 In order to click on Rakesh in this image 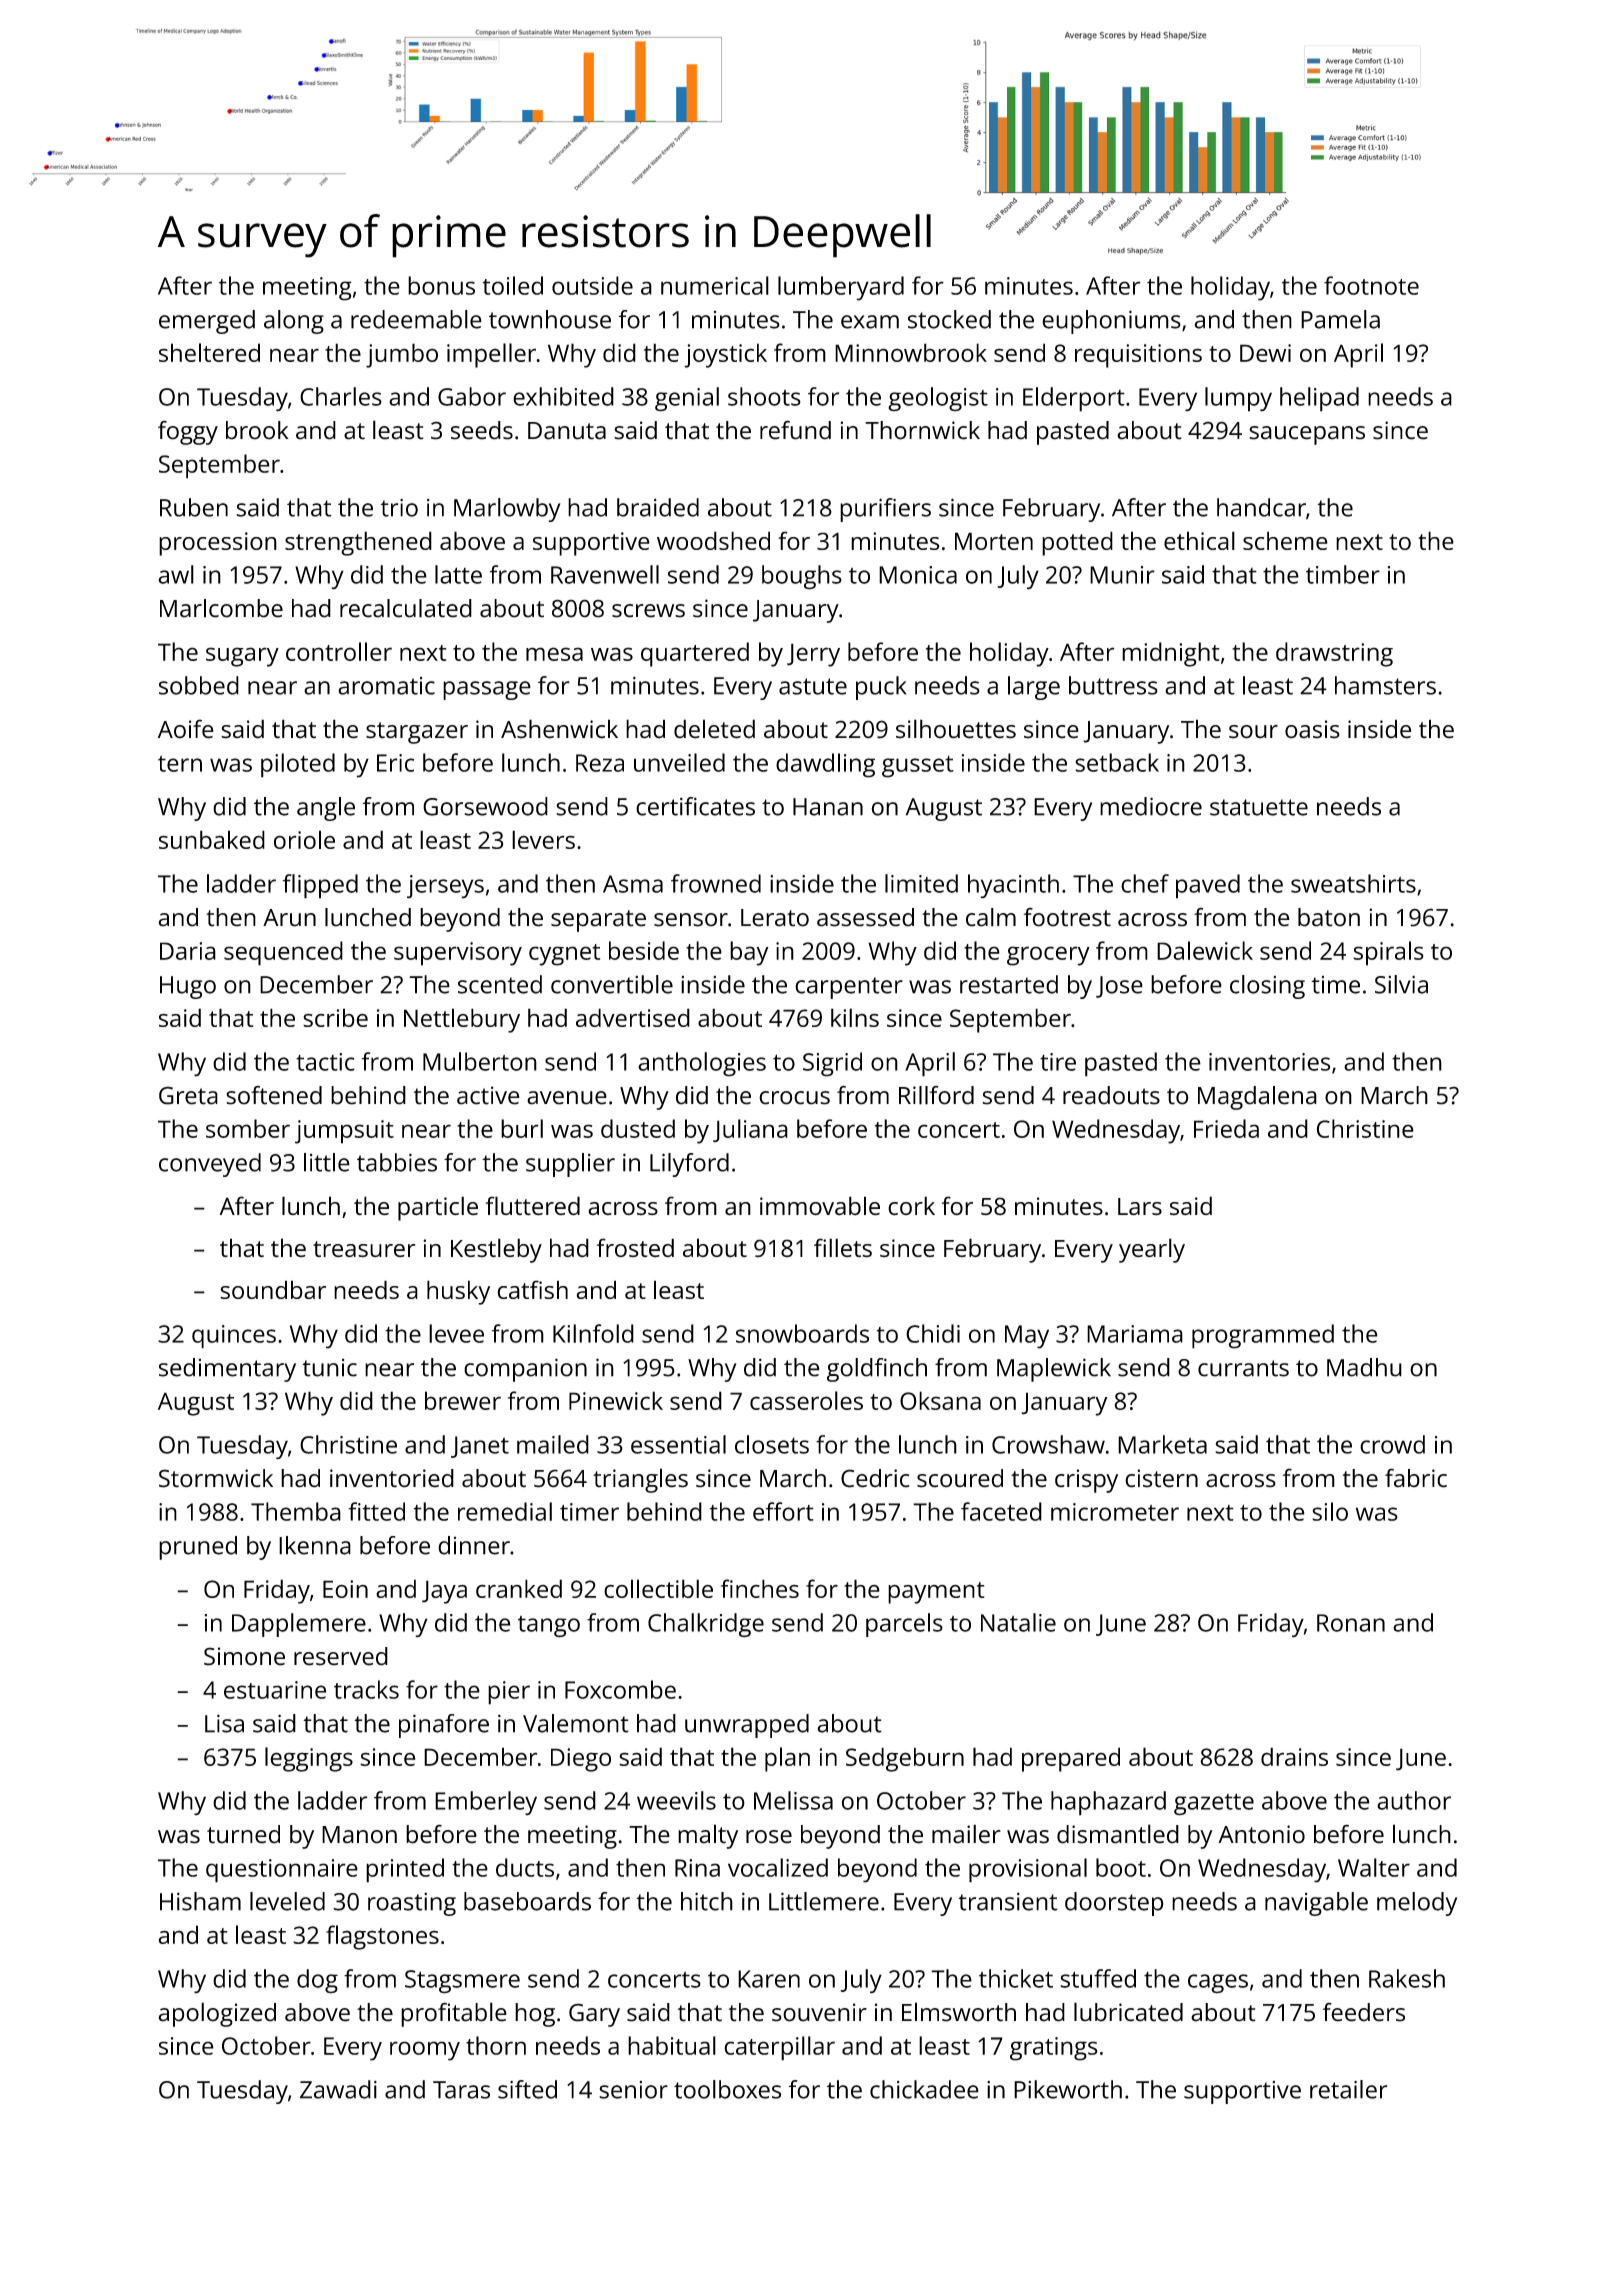, I will do `click(1407, 1978)`.
